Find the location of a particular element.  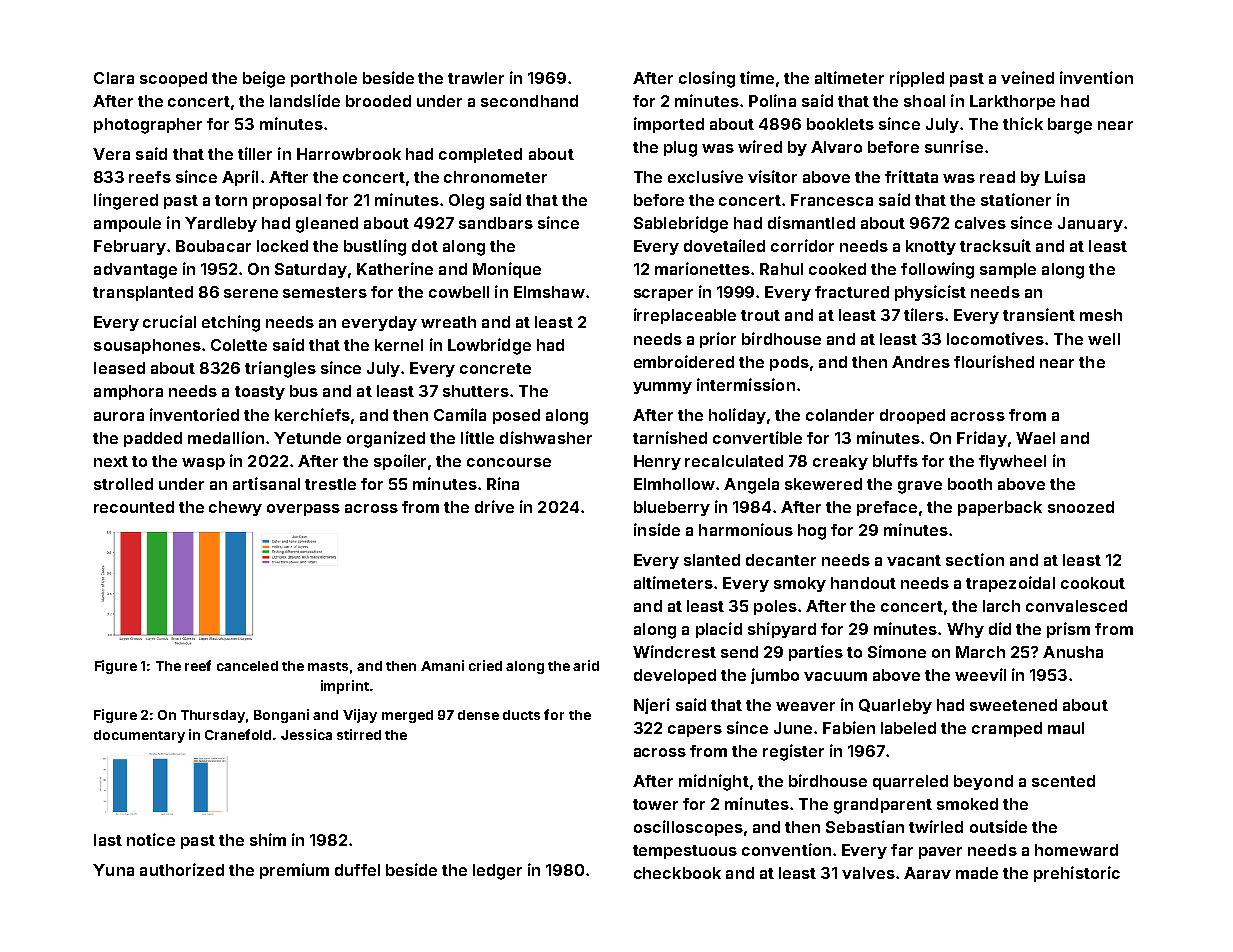

exclusive is located at coordinates (705, 176).
